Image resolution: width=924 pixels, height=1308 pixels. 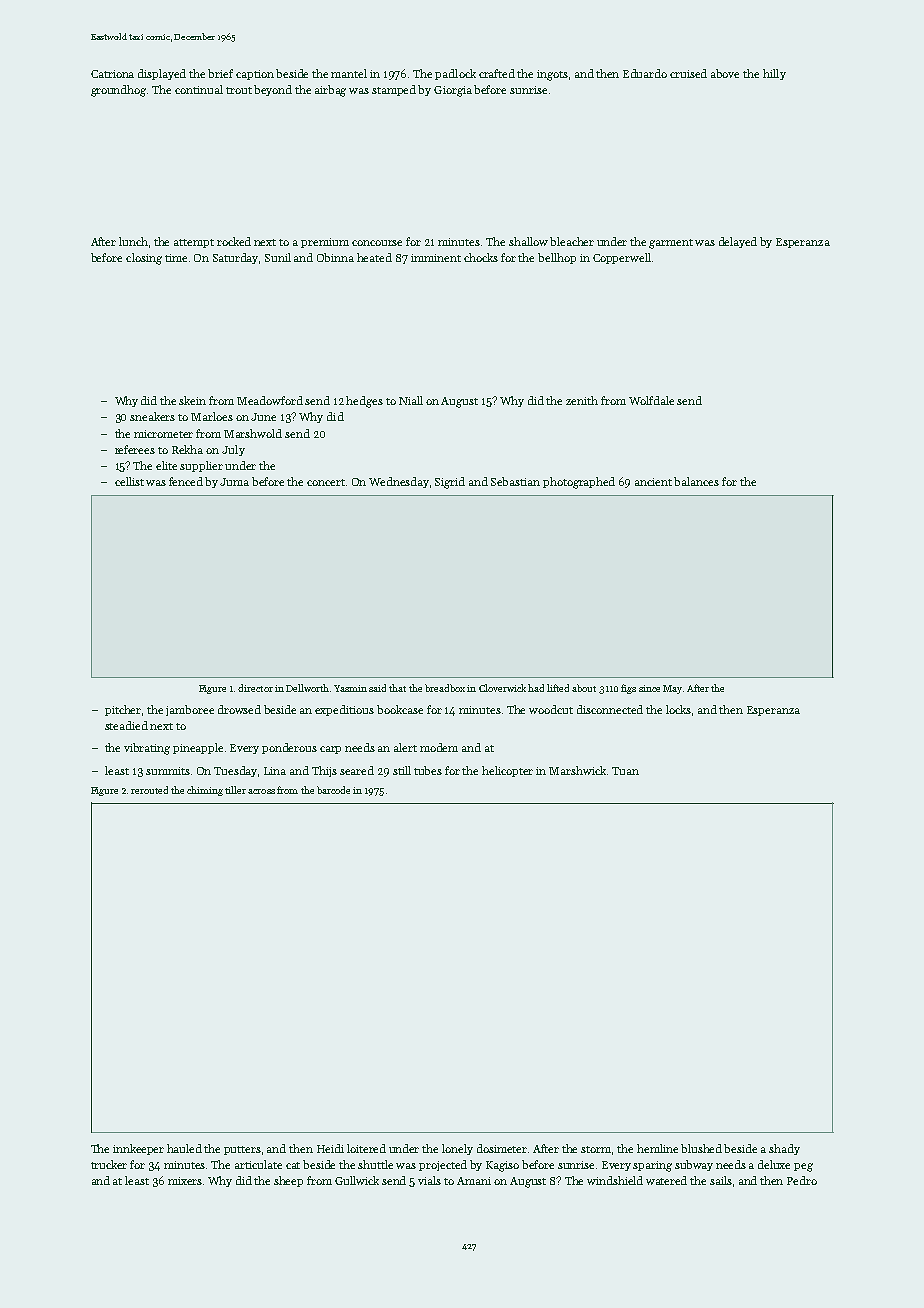 I want to click on helicopter, so click(x=507, y=771).
